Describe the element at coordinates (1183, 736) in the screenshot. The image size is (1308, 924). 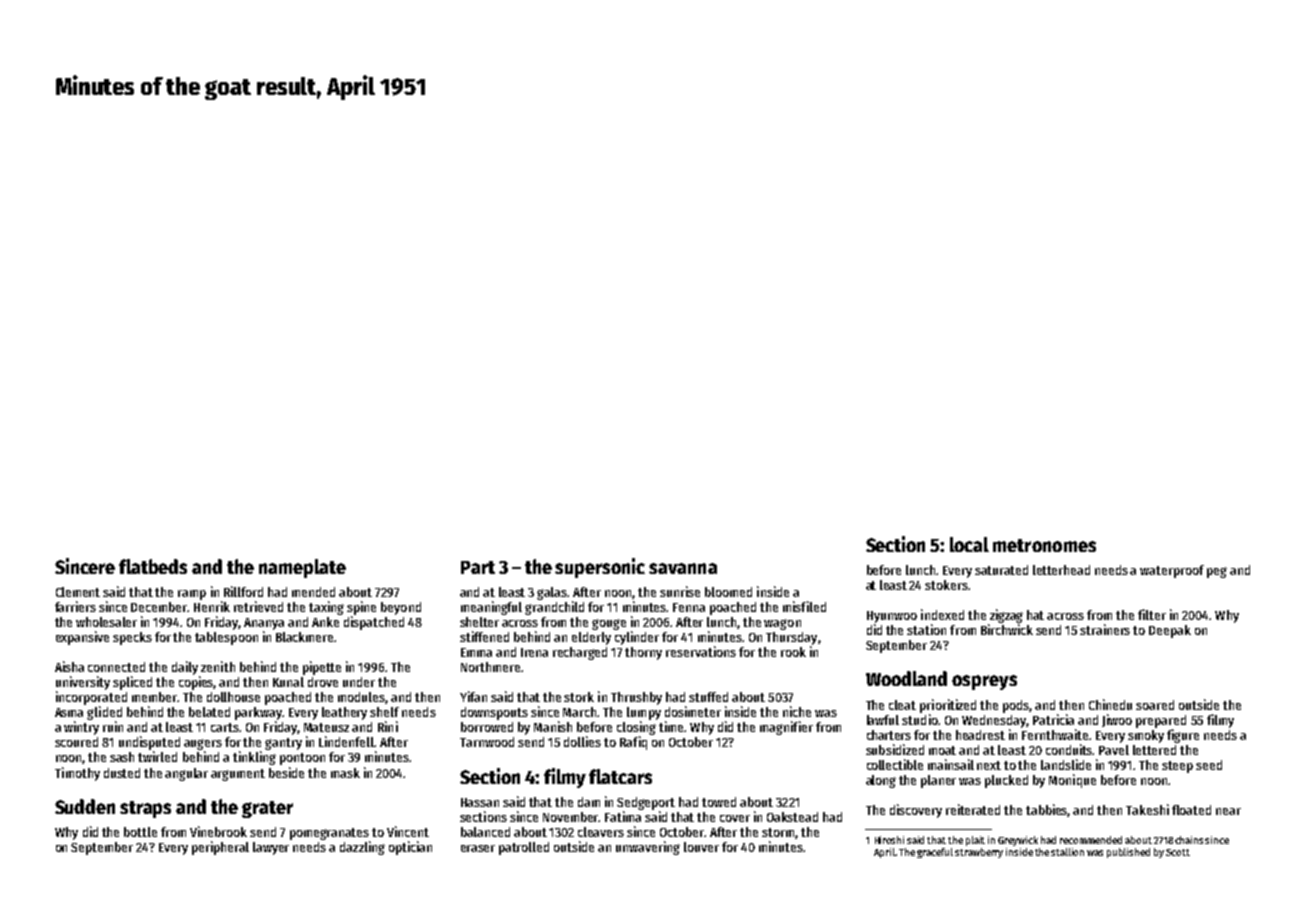
I see `figure` at that location.
